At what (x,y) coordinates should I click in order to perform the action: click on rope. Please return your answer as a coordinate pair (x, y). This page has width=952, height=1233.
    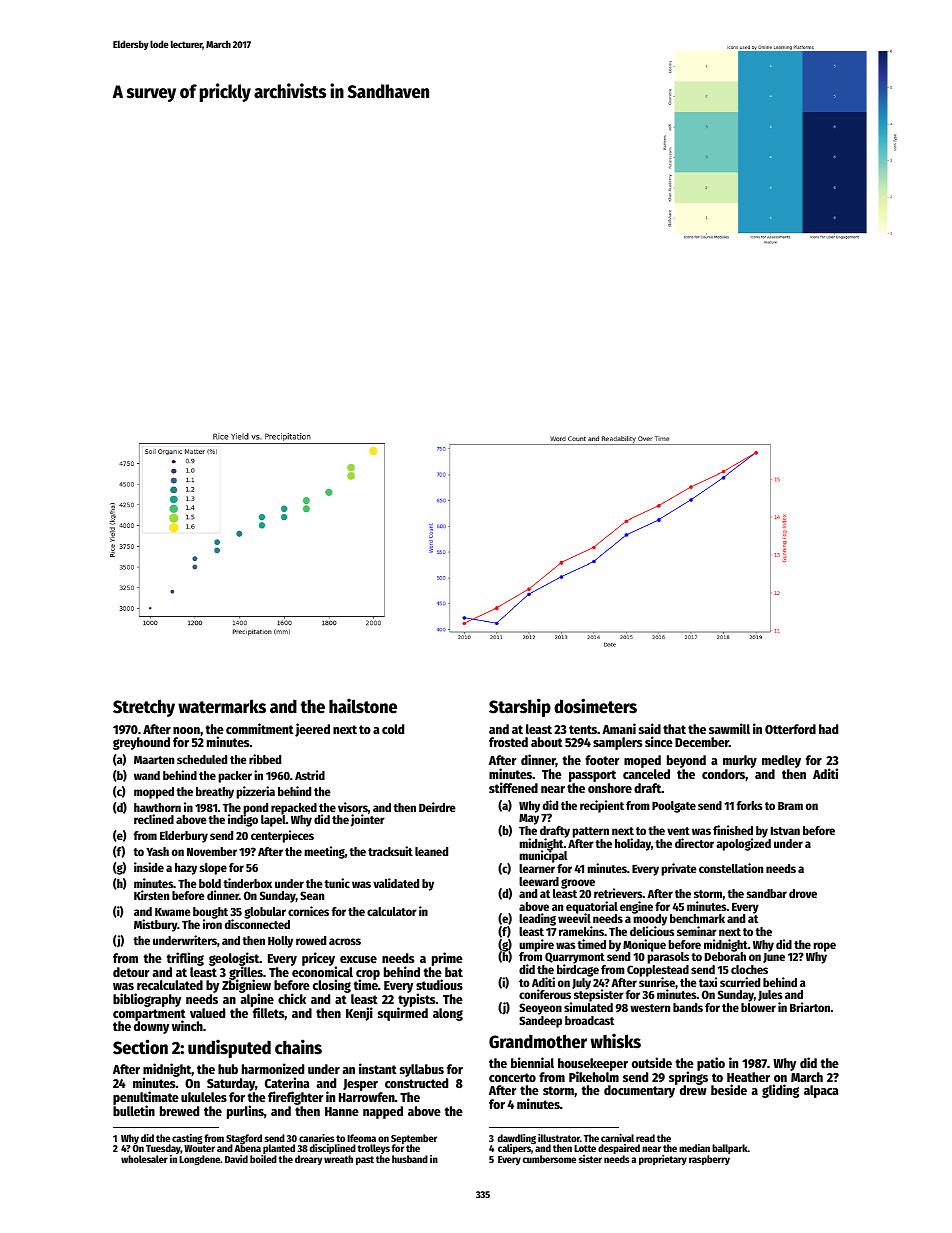
    Looking at the image, I should click on (824, 947).
